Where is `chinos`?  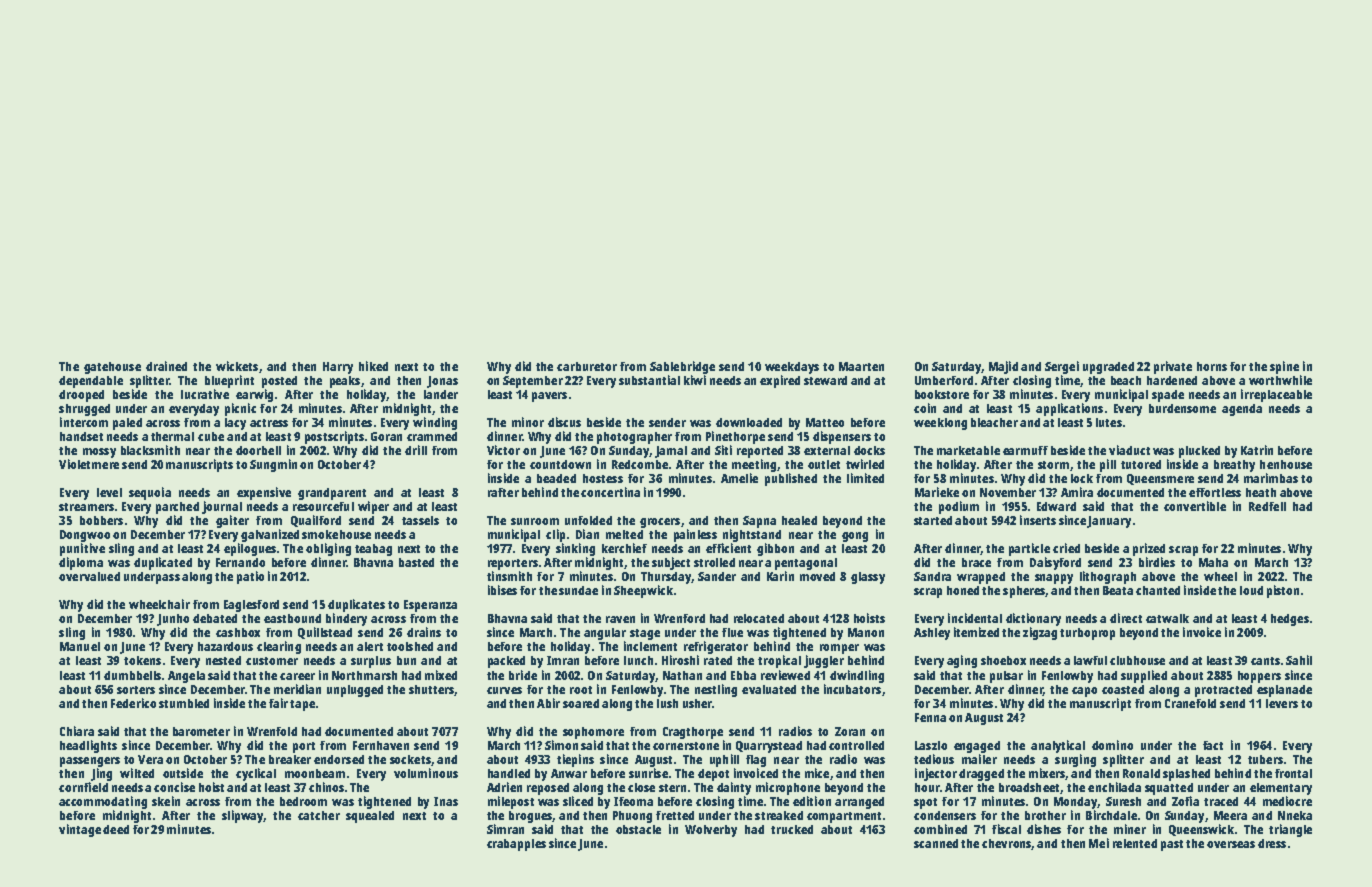
chinos is located at coordinates (326, 787).
